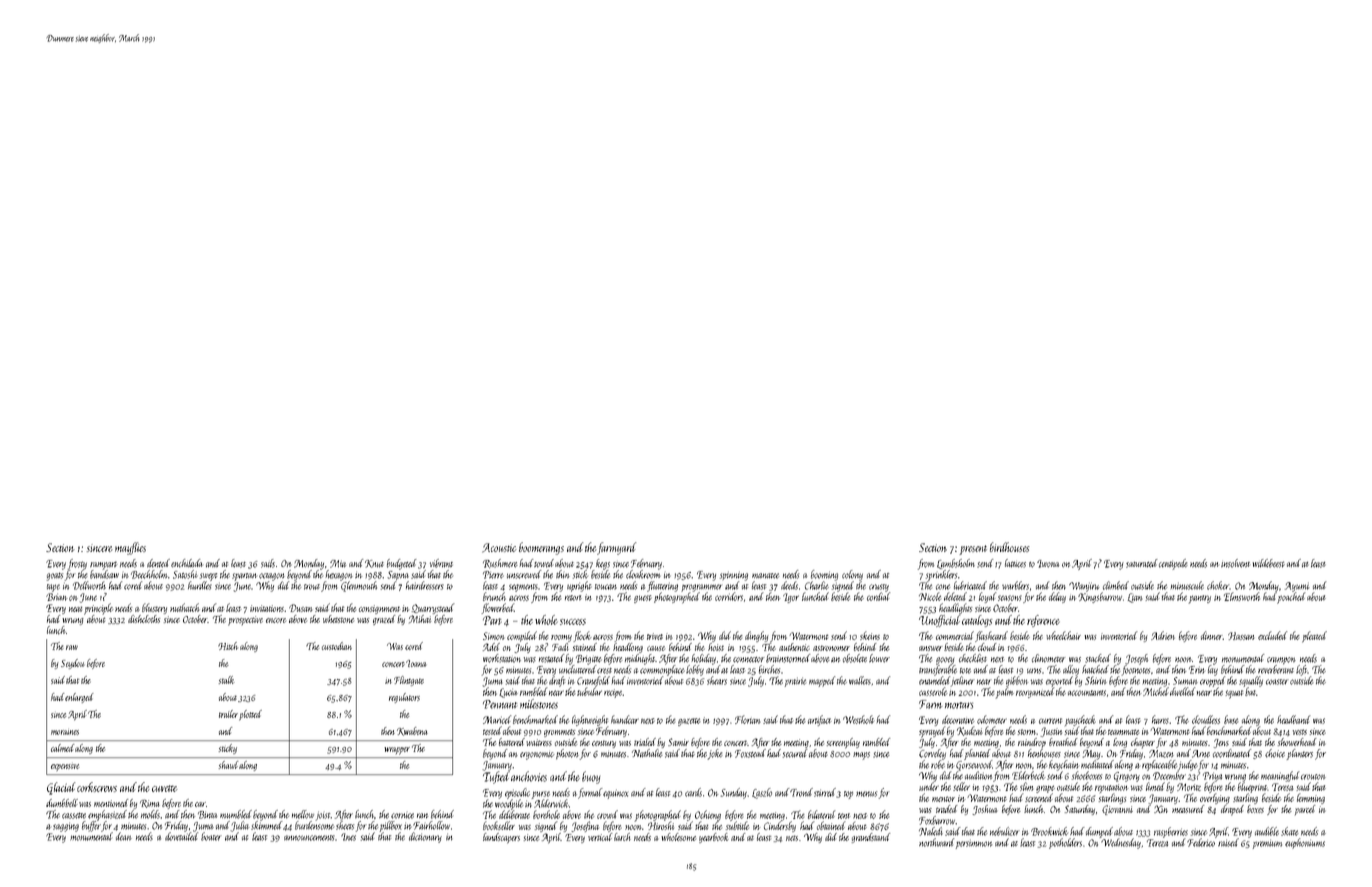 This screenshot has width=1372, height=887. What do you see at coordinates (1059, 681) in the screenshot?
I see `exported` at bounding box center [1059, 681].
